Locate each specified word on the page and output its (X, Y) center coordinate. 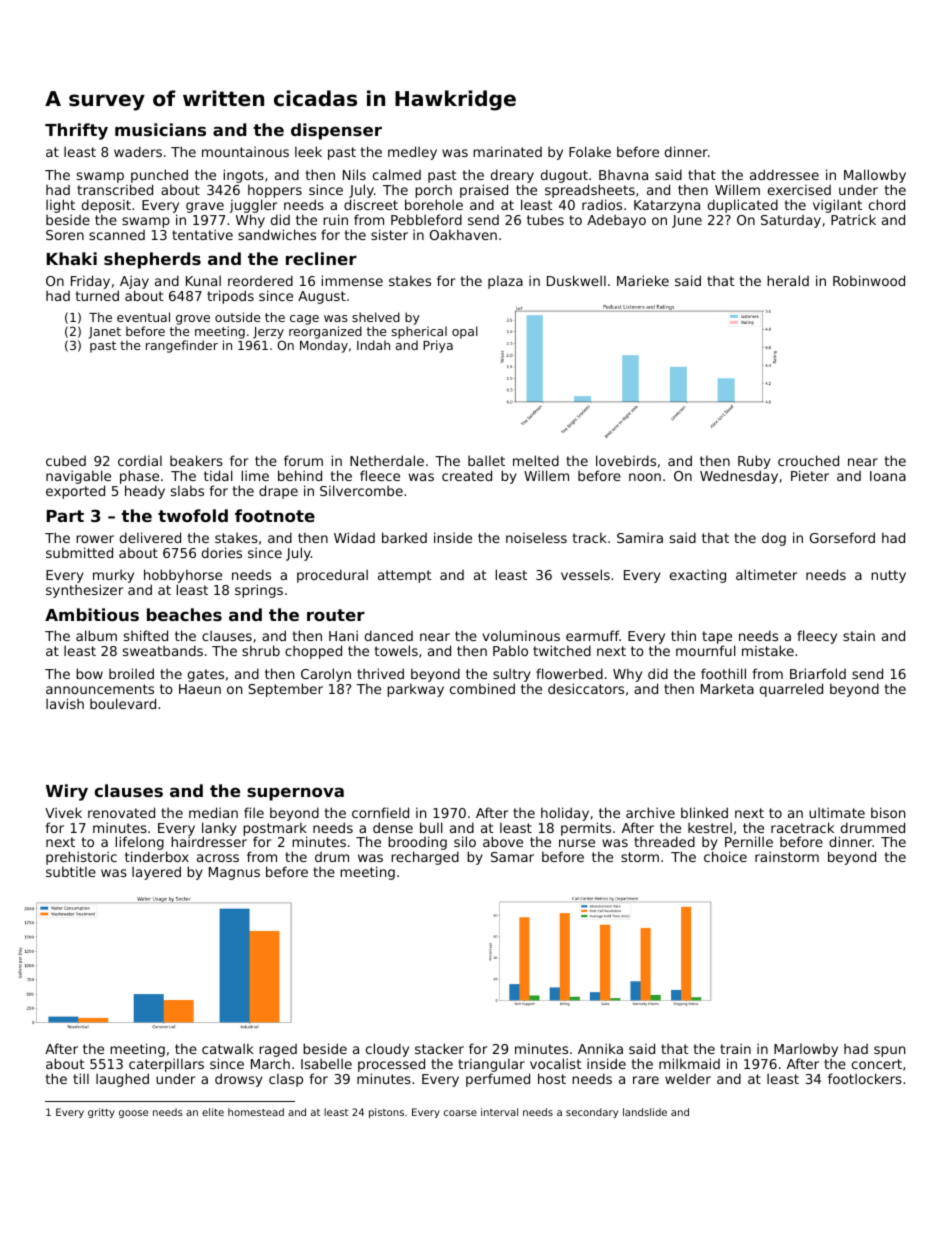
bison (888, 812)
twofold (193, 515)
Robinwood (869, 280)
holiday (565, 814)
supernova (295, 794)
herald (788, 280)
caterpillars (166, 1066)
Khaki (72, 258)
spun (889, 1051)
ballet (486, 460)
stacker (439, 1048)
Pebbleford (426, 219)
